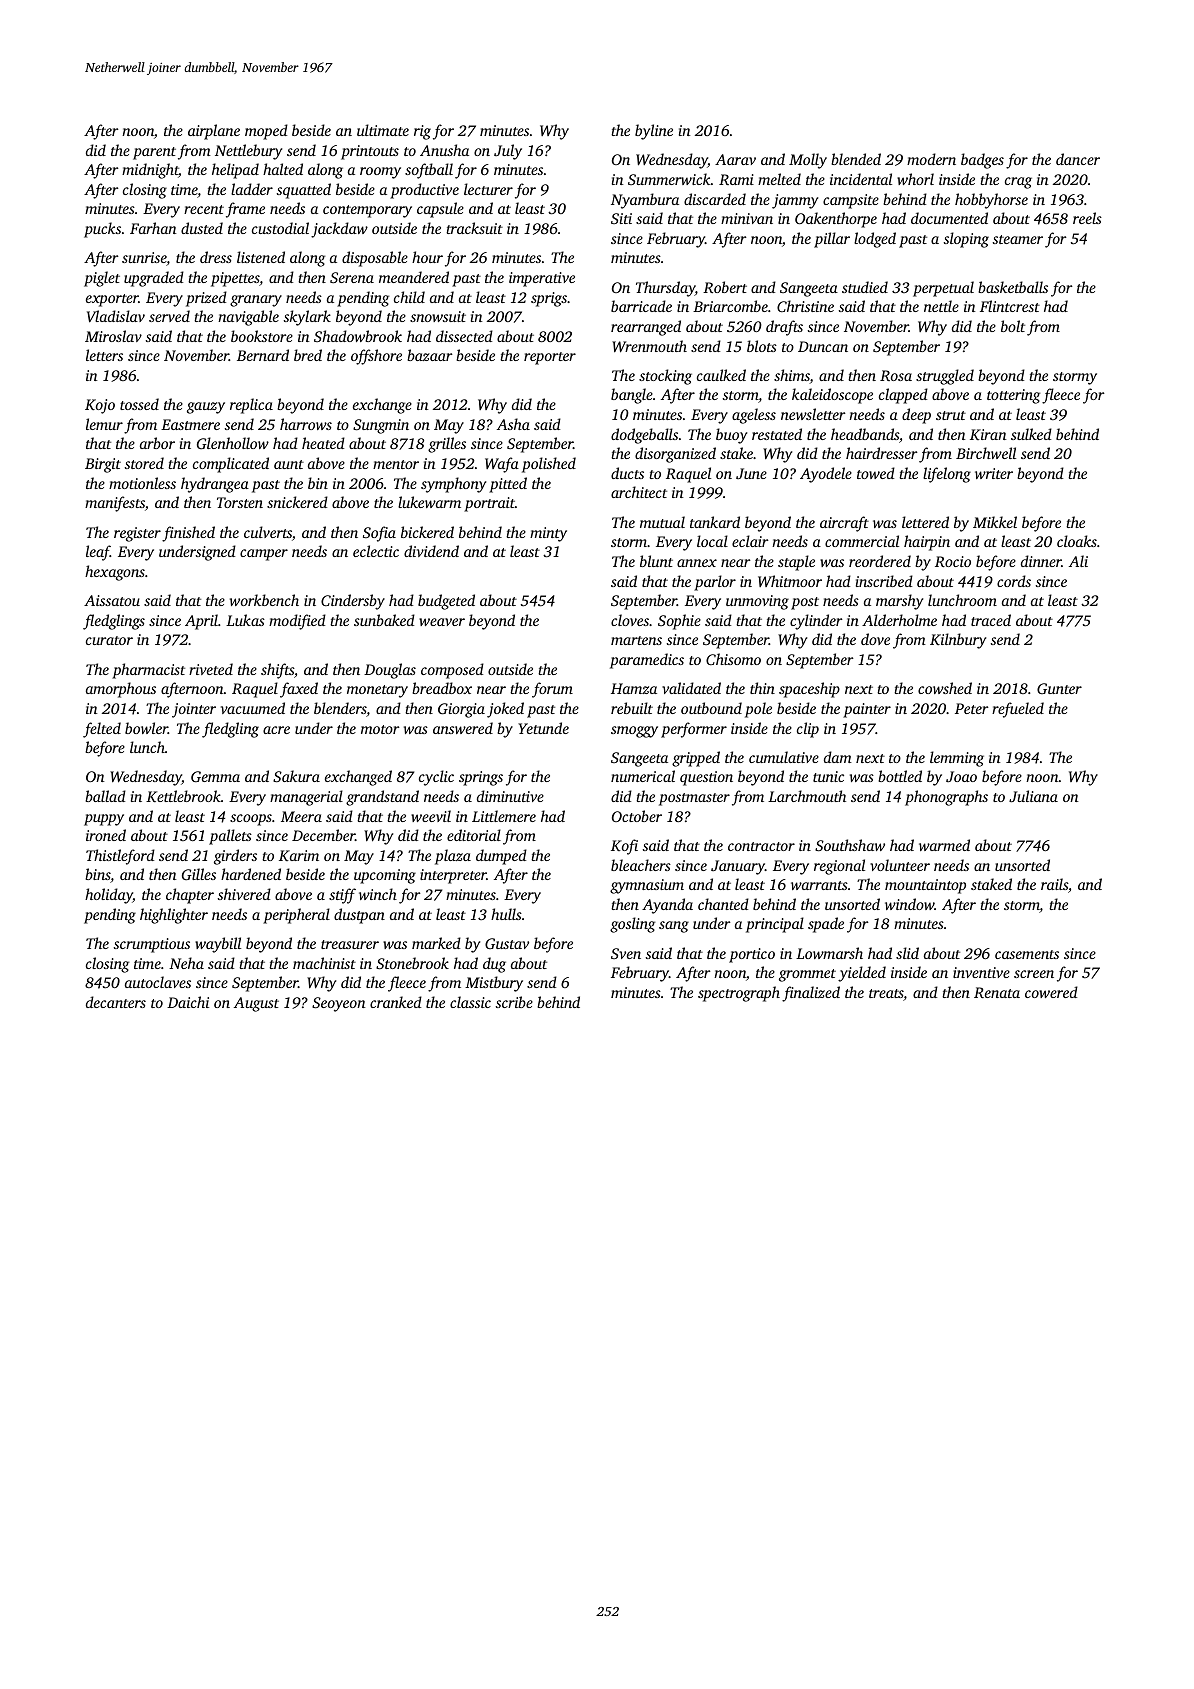 The image size is (1194, 1689). Describe the element at coordinates (667, 906) in the screenshot. I see `Ayanda` at that location.
